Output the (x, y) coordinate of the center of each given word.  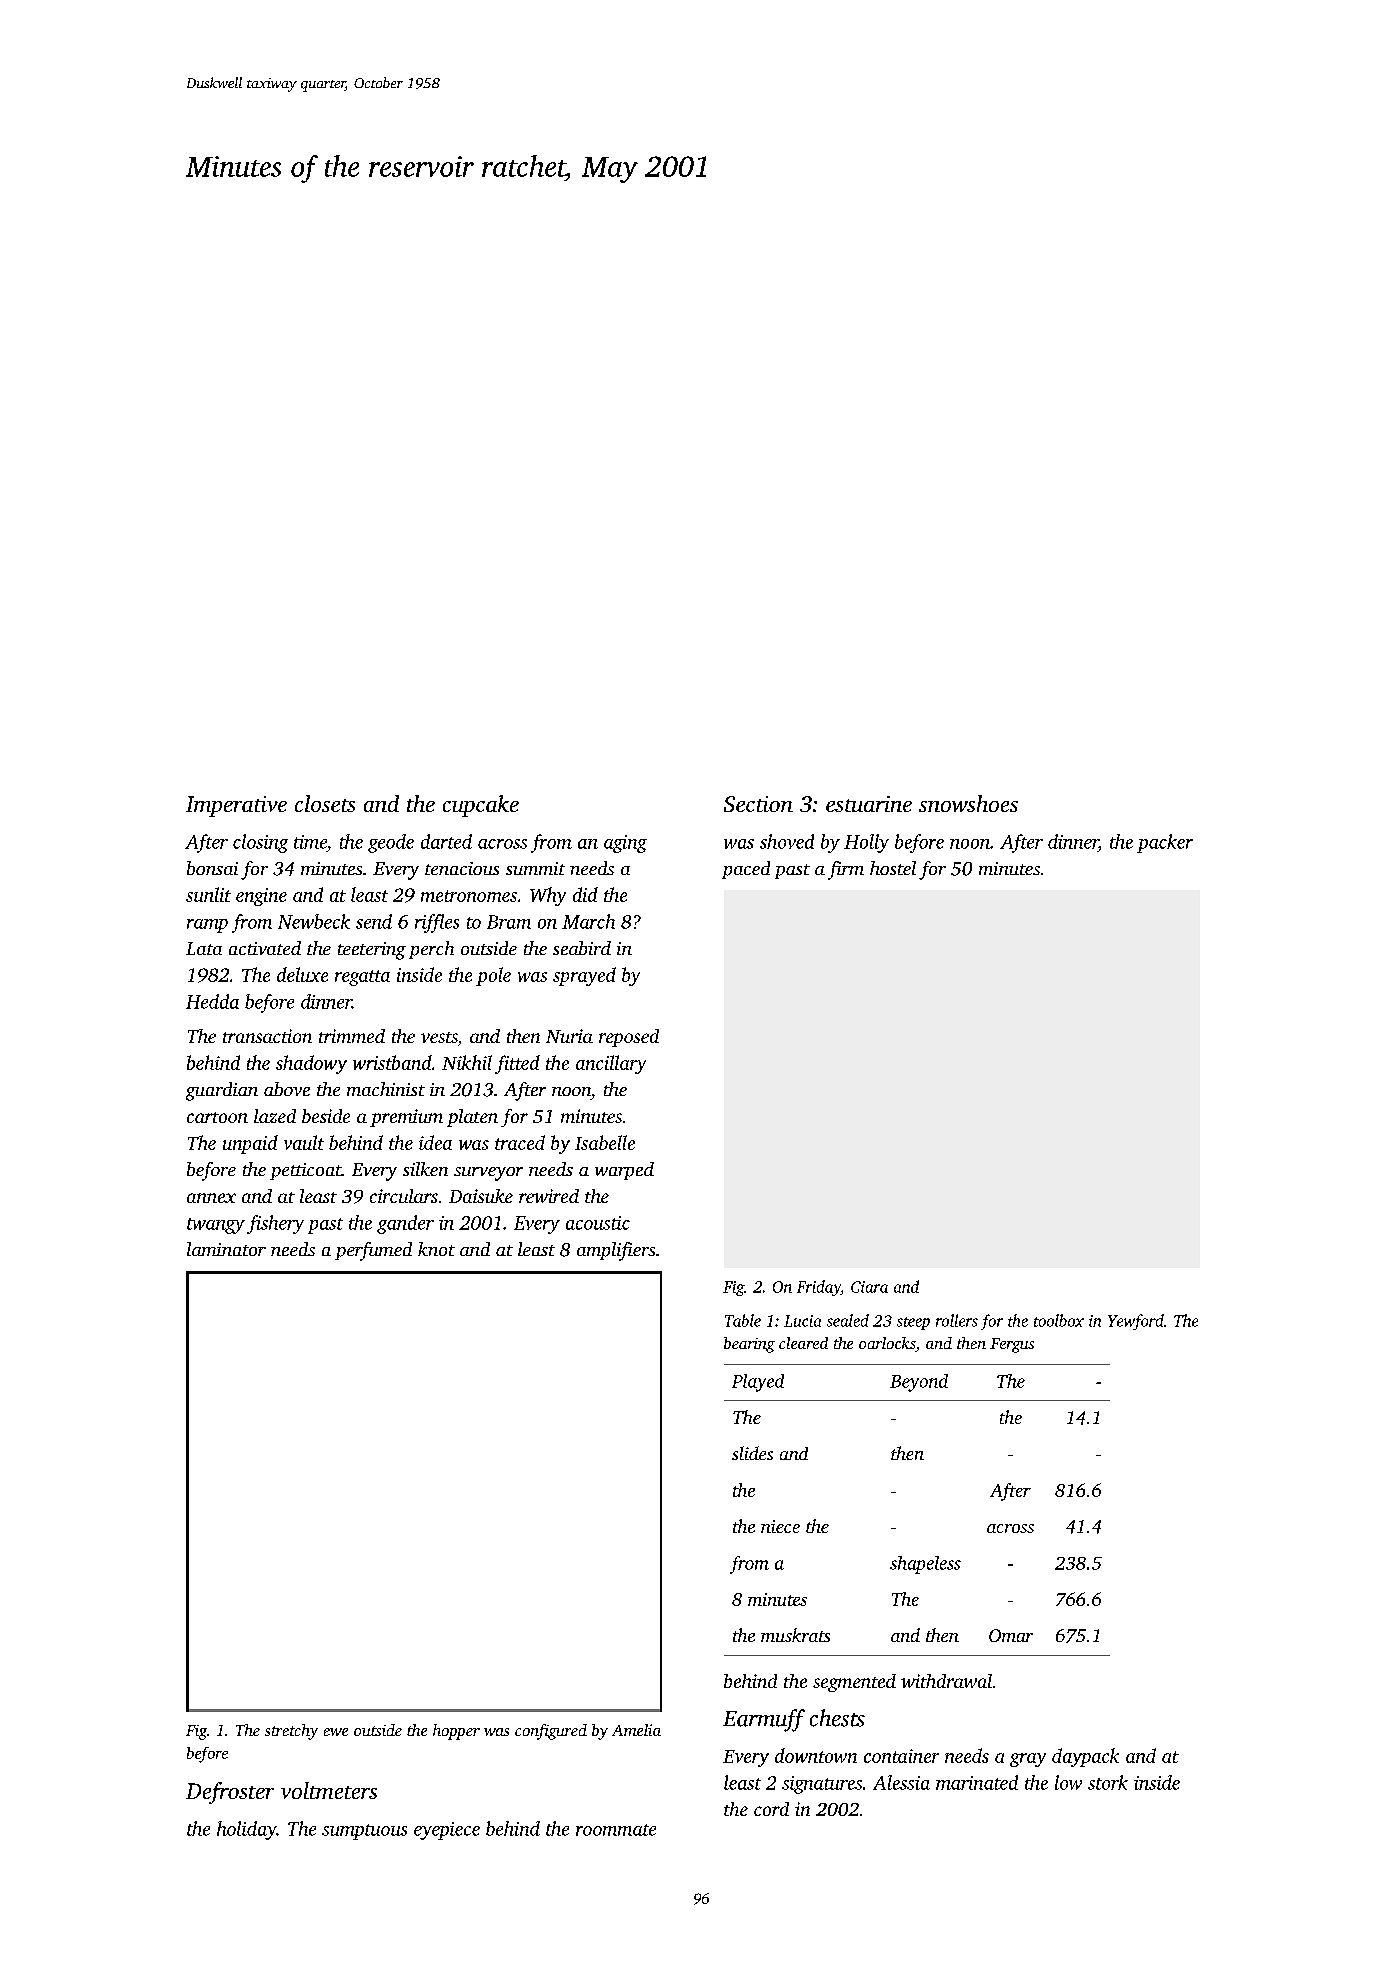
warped (624, 1171)
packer (1165, 843)
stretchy (291, 1732)
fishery (275, 1224)
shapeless (925, 1565)
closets (325, 803)
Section (758, 804)
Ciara (869, 1287)
